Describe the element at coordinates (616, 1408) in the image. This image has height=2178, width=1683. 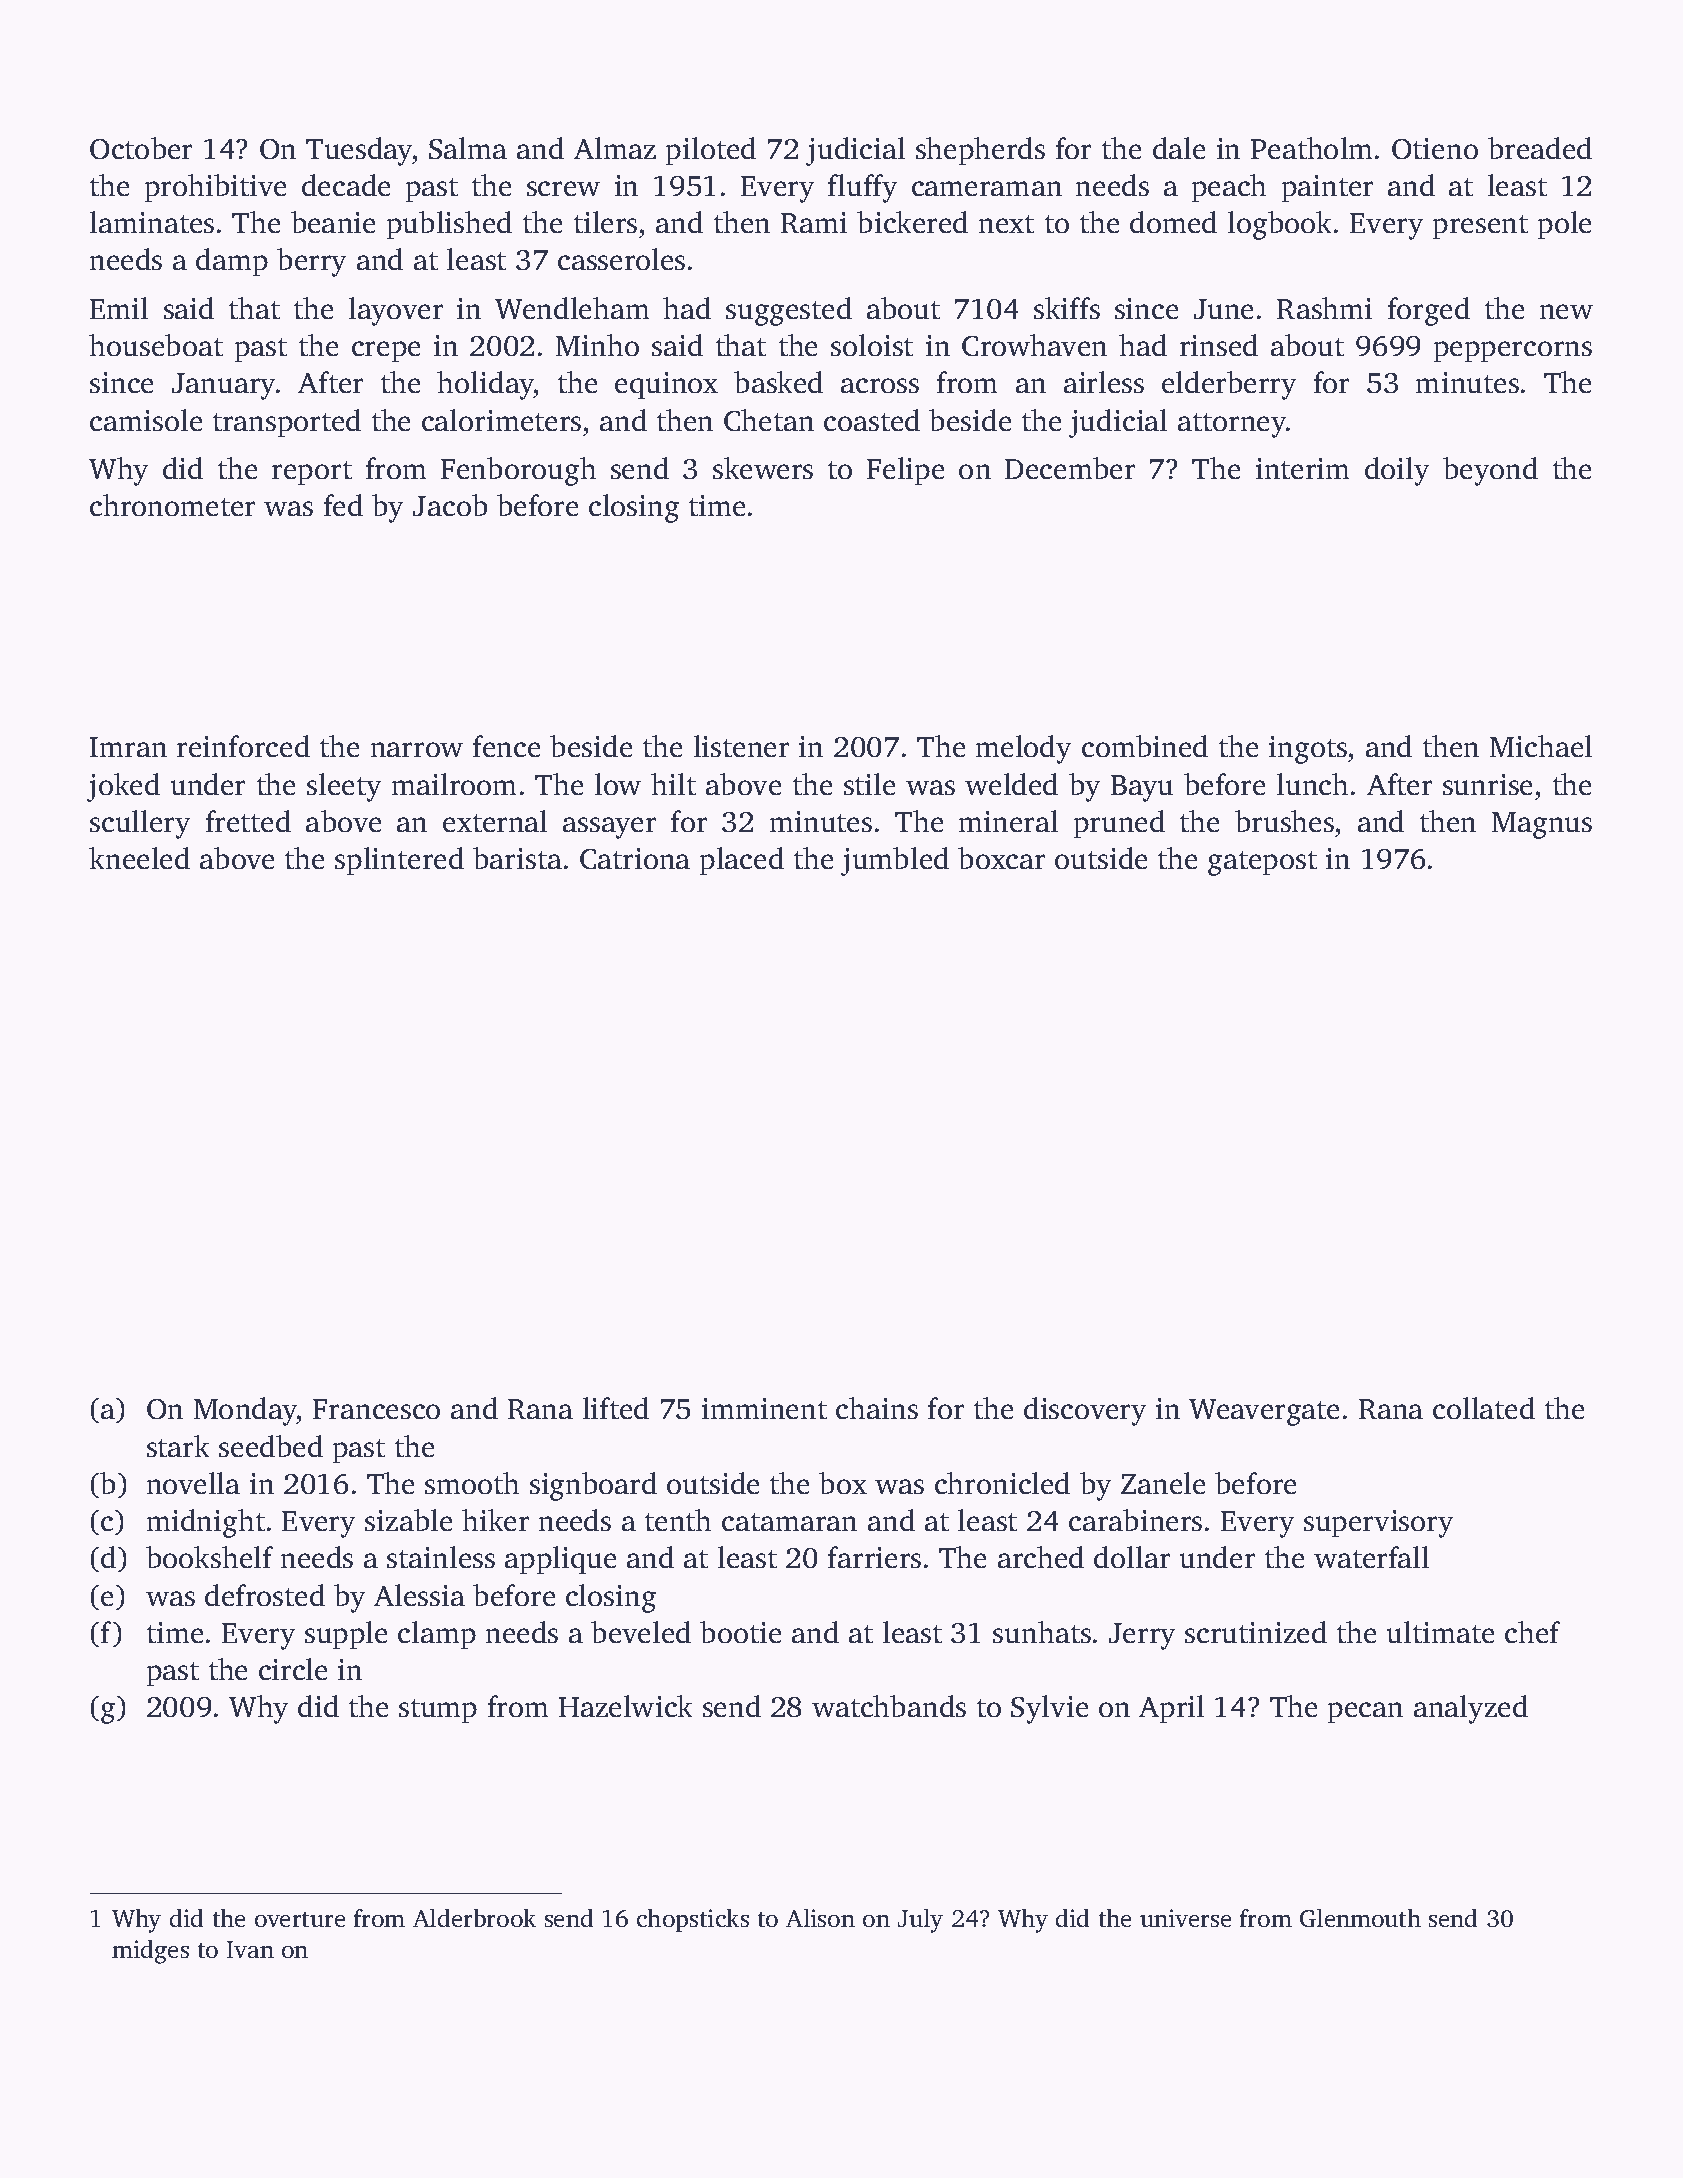
I see `lifted` at that location.
